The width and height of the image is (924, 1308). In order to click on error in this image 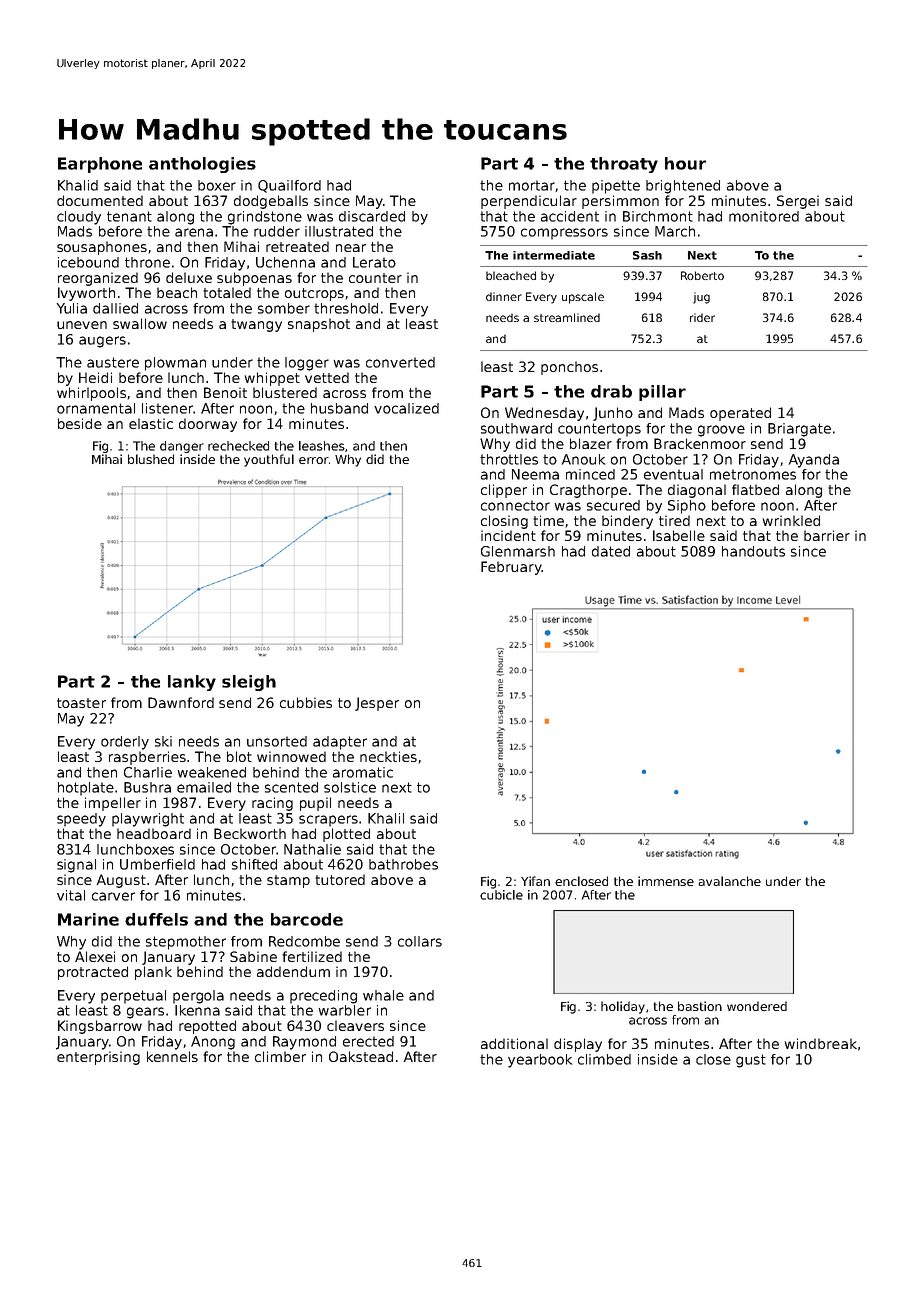, I will do `click(314, 460)`.
